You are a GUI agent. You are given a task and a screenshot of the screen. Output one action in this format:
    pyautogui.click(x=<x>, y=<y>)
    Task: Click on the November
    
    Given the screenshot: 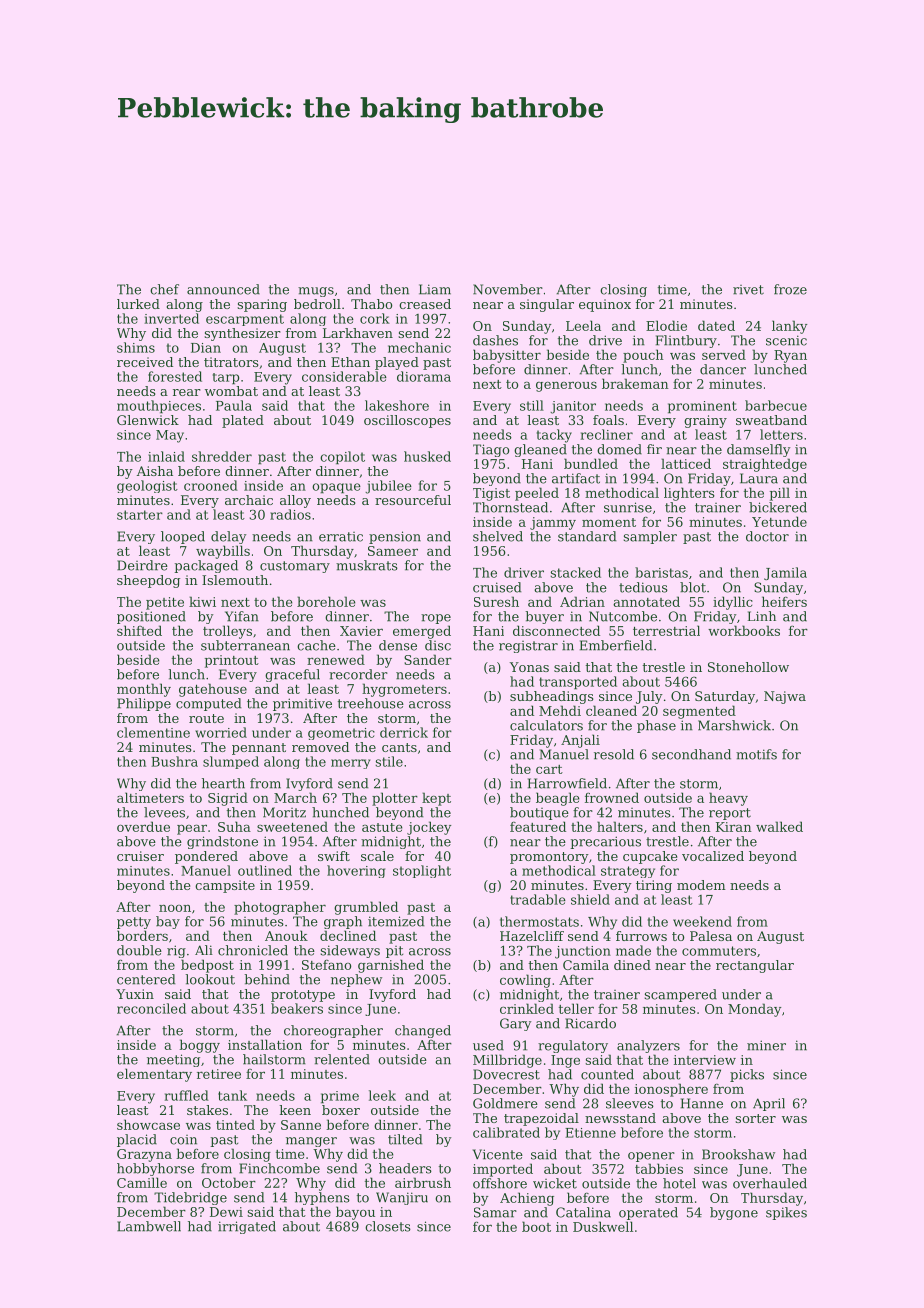 What is the action you would take?
    pyautogui.click(x=508, y=289)
